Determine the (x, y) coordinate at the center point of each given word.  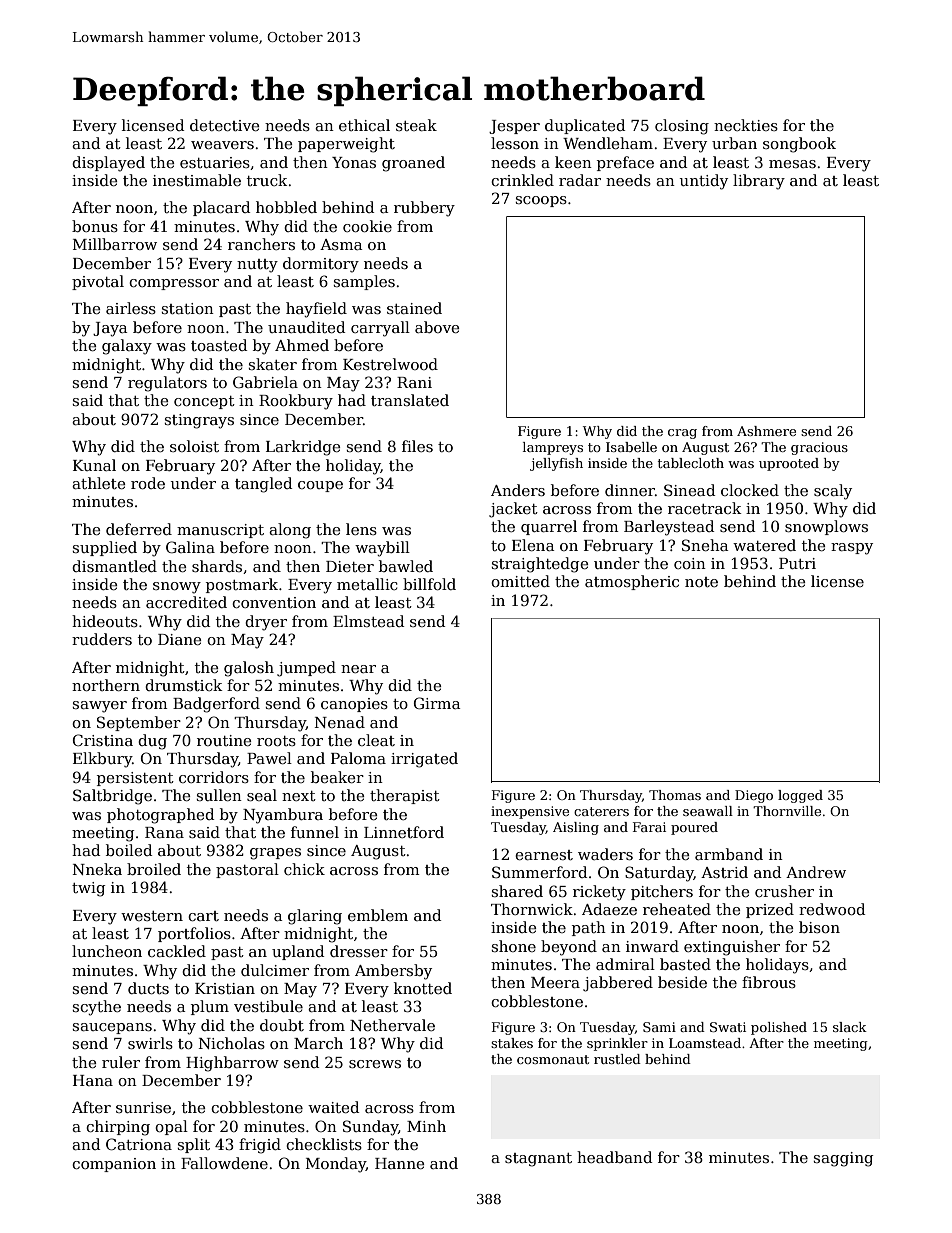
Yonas (354, 162)
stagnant (538, 1160)
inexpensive (530, 812)
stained (414, 308)
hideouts (105, 621)
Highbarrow (232, 1064)
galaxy (127, 347)
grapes (275, 854)
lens (361, 529)
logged (800, 796)
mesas (792, 164)
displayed (108, 164)
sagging (843, 1159)
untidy (704, 182)
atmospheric (632, 582)
